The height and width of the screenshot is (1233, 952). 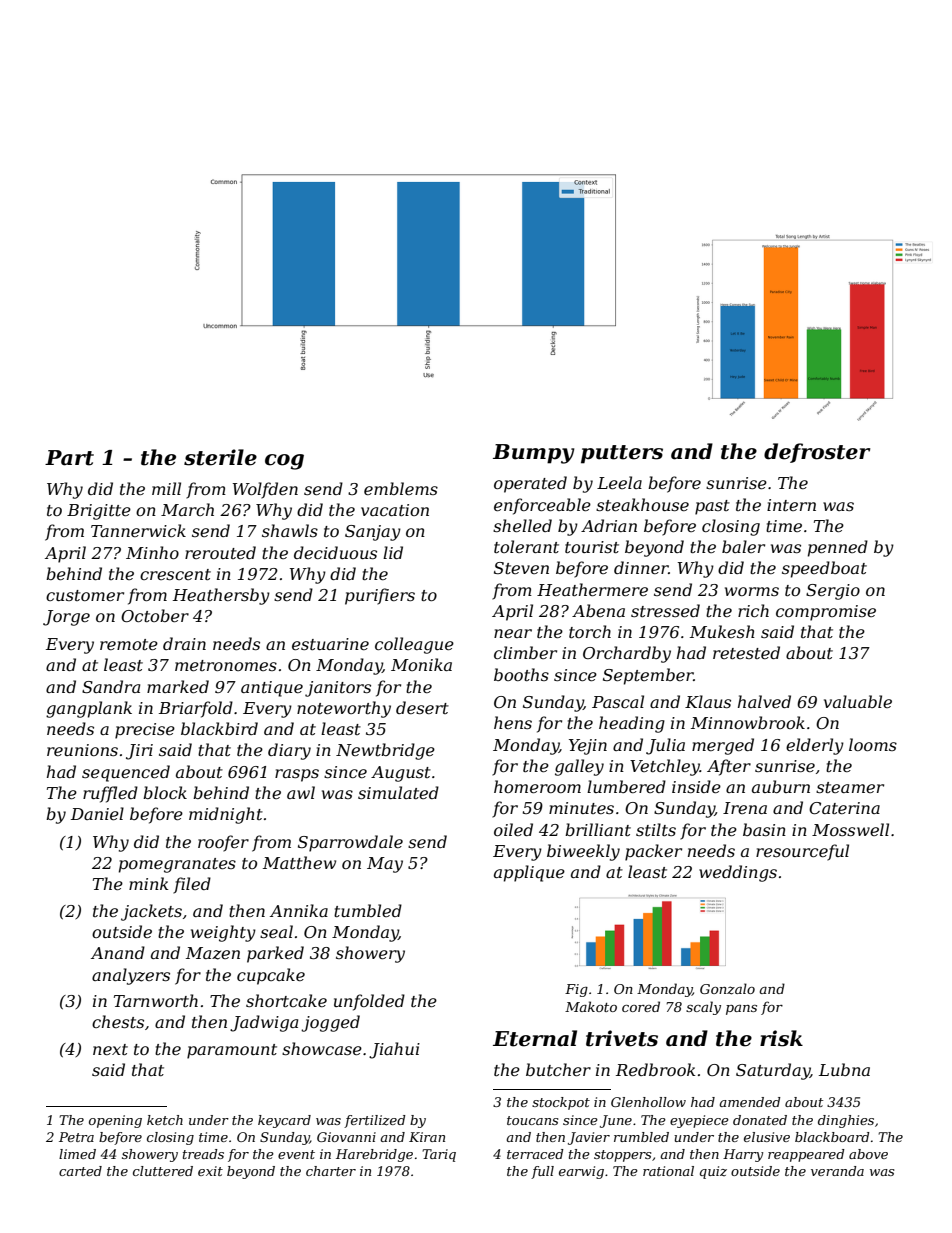 What do you see at coordinates (398, 792) in the screenshot?
I see `simulated` at bounding box center [398, 792].
